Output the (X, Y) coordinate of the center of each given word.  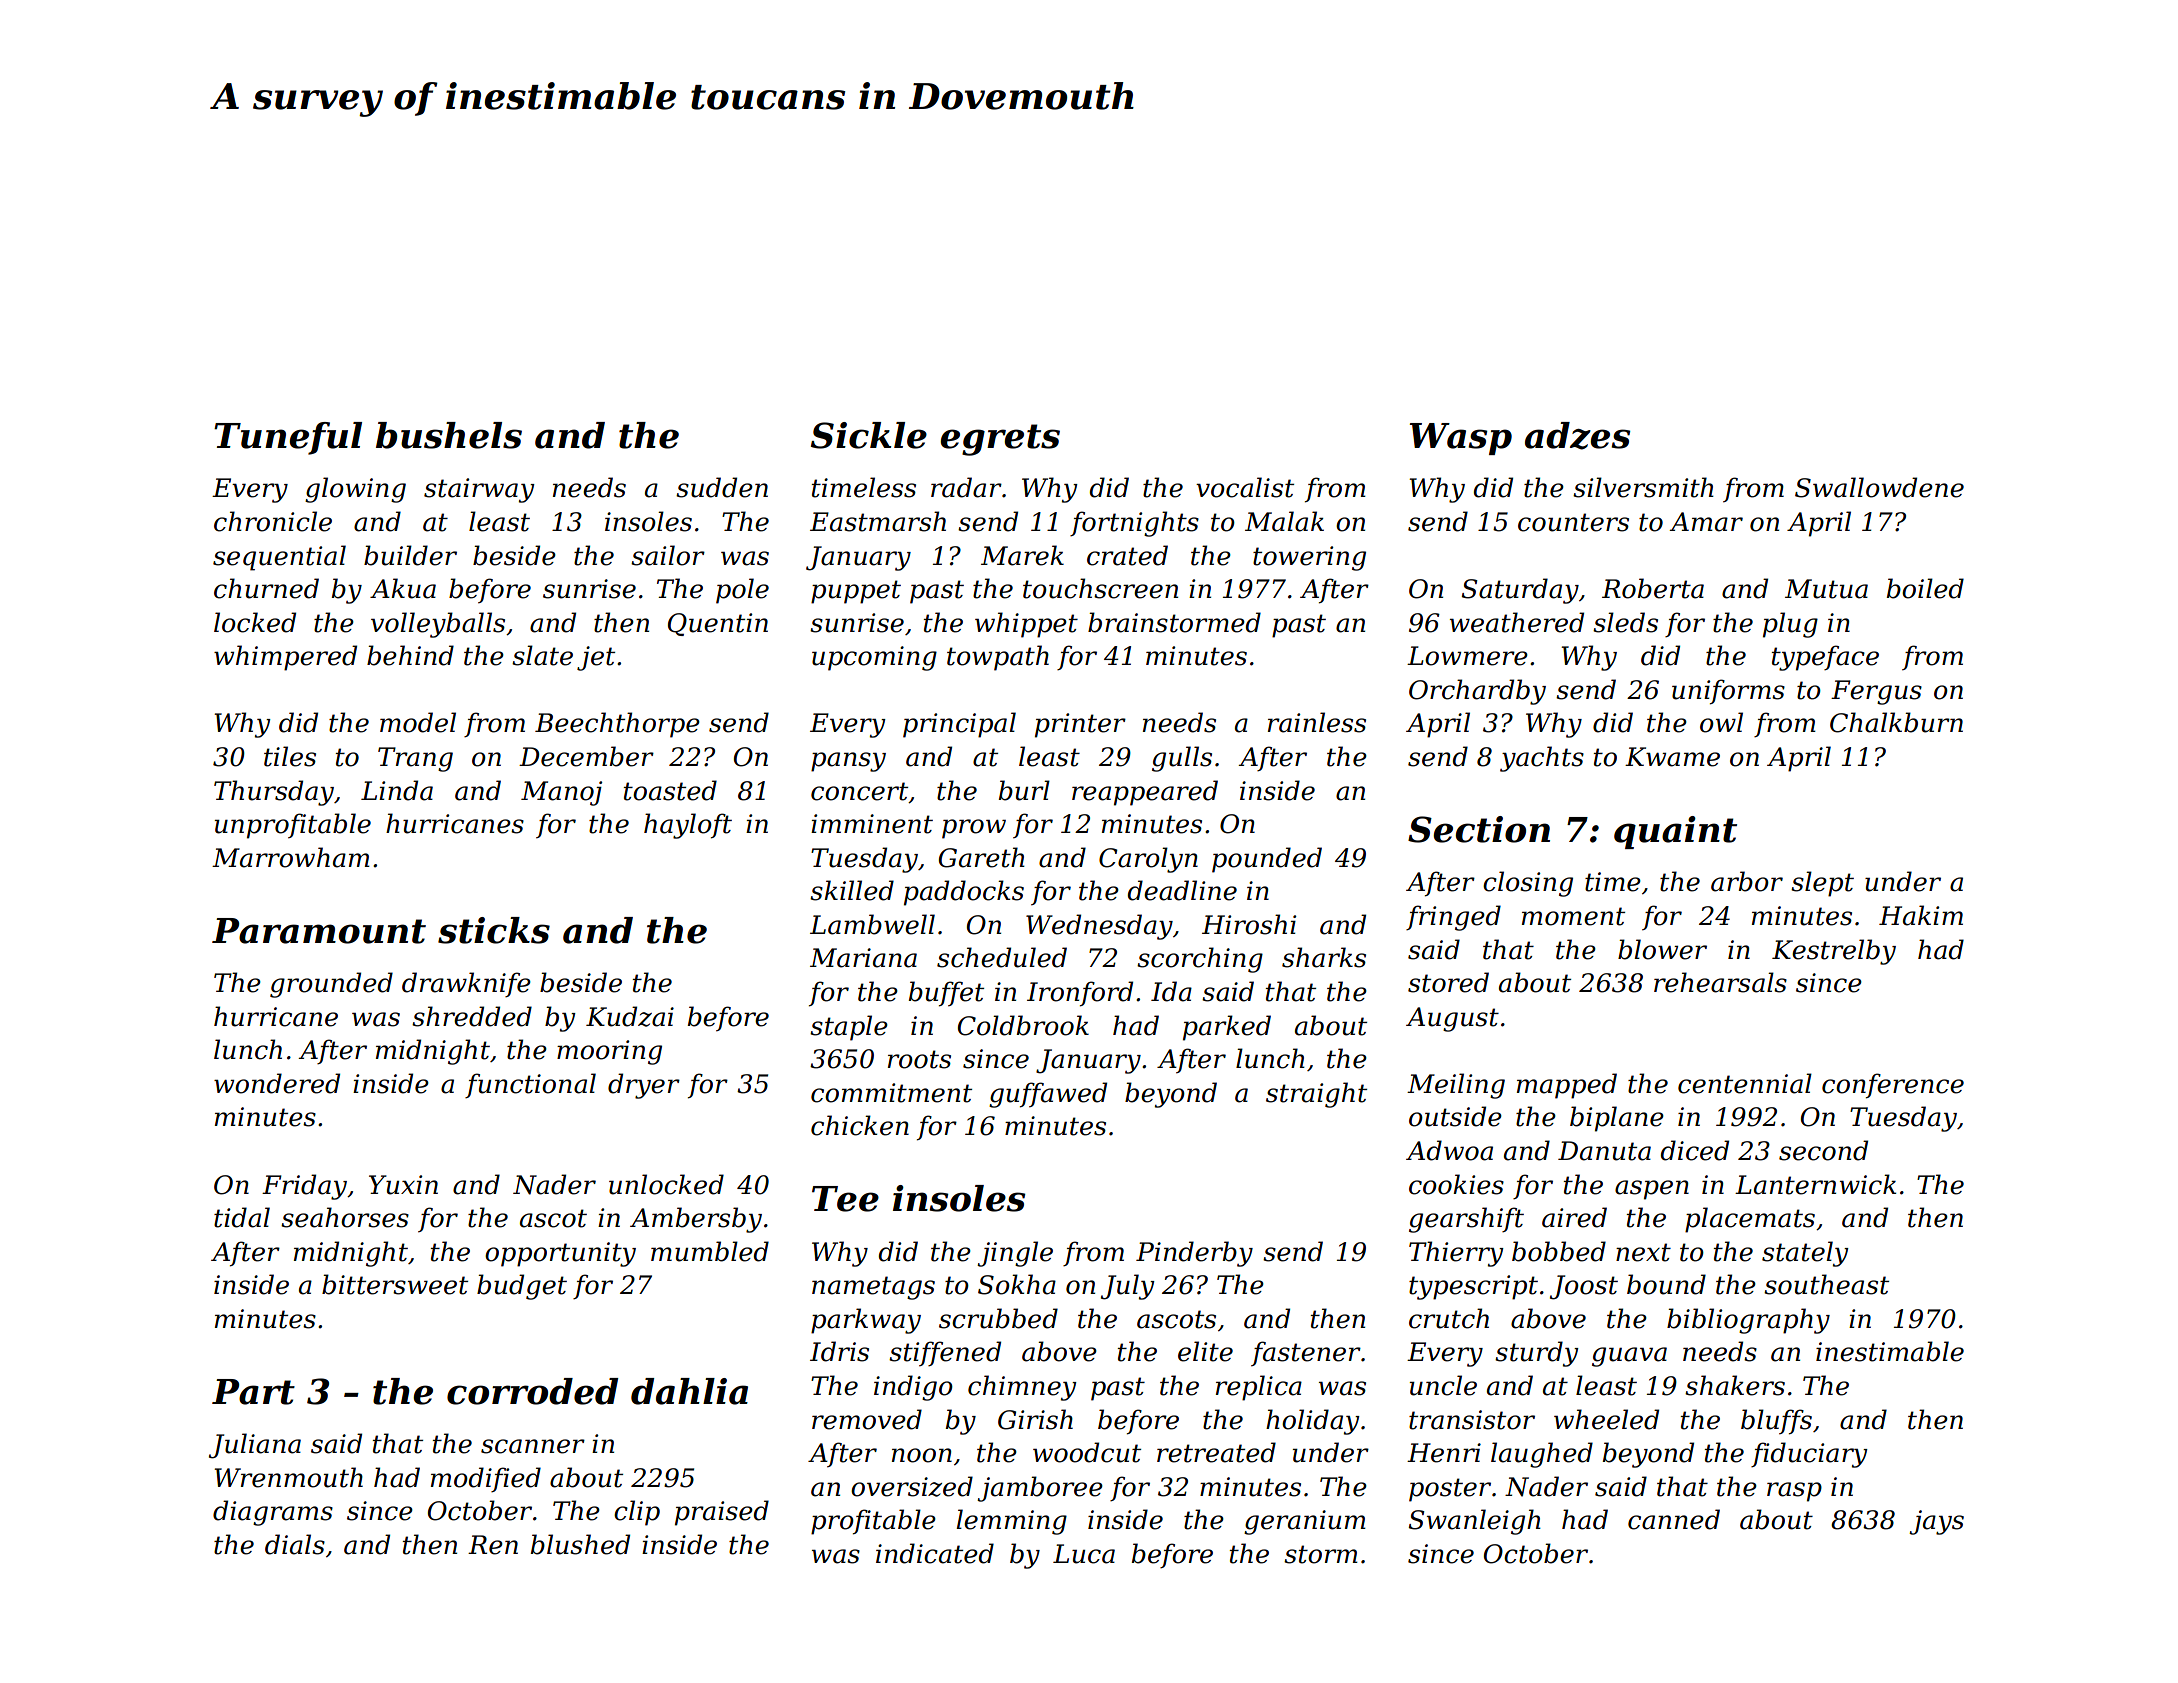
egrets (1000, 440)
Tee (845, 1199)
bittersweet (395, 1284)
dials (295, 1544)
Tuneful (288, 438)
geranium (1305, 1522)
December (586, 756)
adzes (1577, 436)
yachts (1542, 759)
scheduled (1002, 957)
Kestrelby (1834, 952)
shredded (472, 1016)
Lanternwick (1815, 1184)
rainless (1317, 722)
